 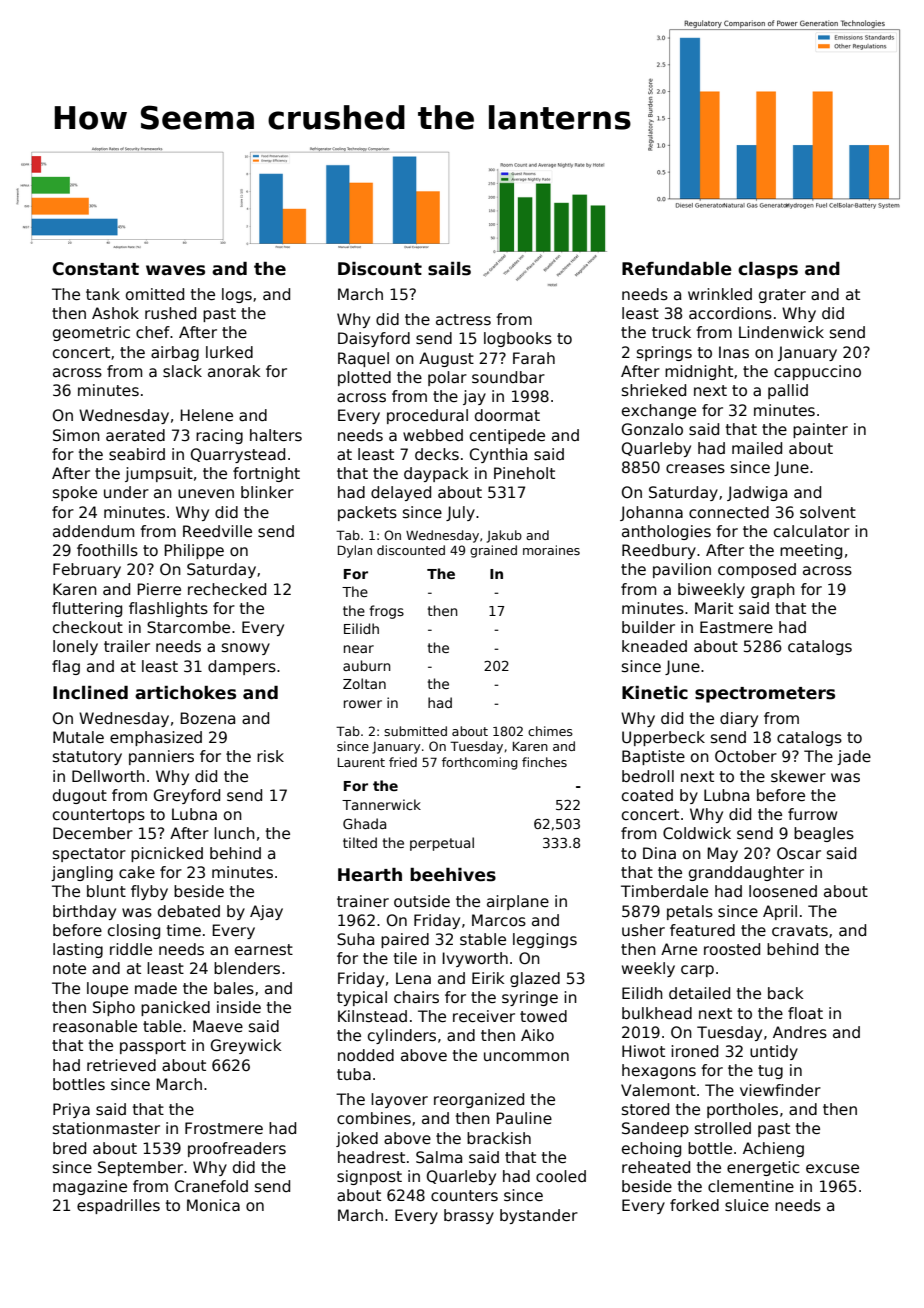 I want to click on nodded, so click(x=366, y=1055).
